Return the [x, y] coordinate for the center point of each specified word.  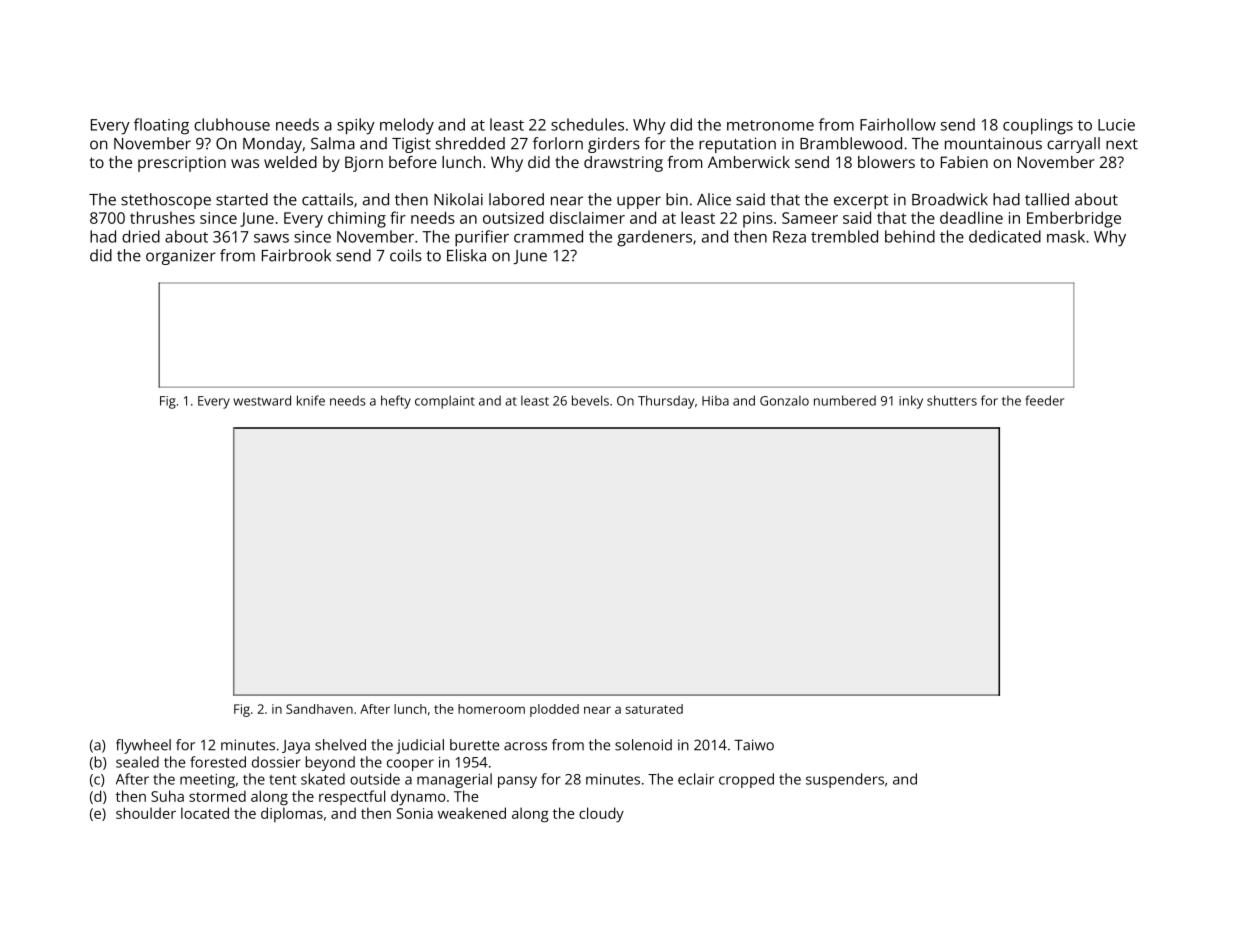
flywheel [143, 746]
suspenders [845, 780]
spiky [356, 126]
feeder [1044, 400]
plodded [554, 710]
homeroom [491, 709]
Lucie [1116, 125]
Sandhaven [319, 709]
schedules [587, 124]
